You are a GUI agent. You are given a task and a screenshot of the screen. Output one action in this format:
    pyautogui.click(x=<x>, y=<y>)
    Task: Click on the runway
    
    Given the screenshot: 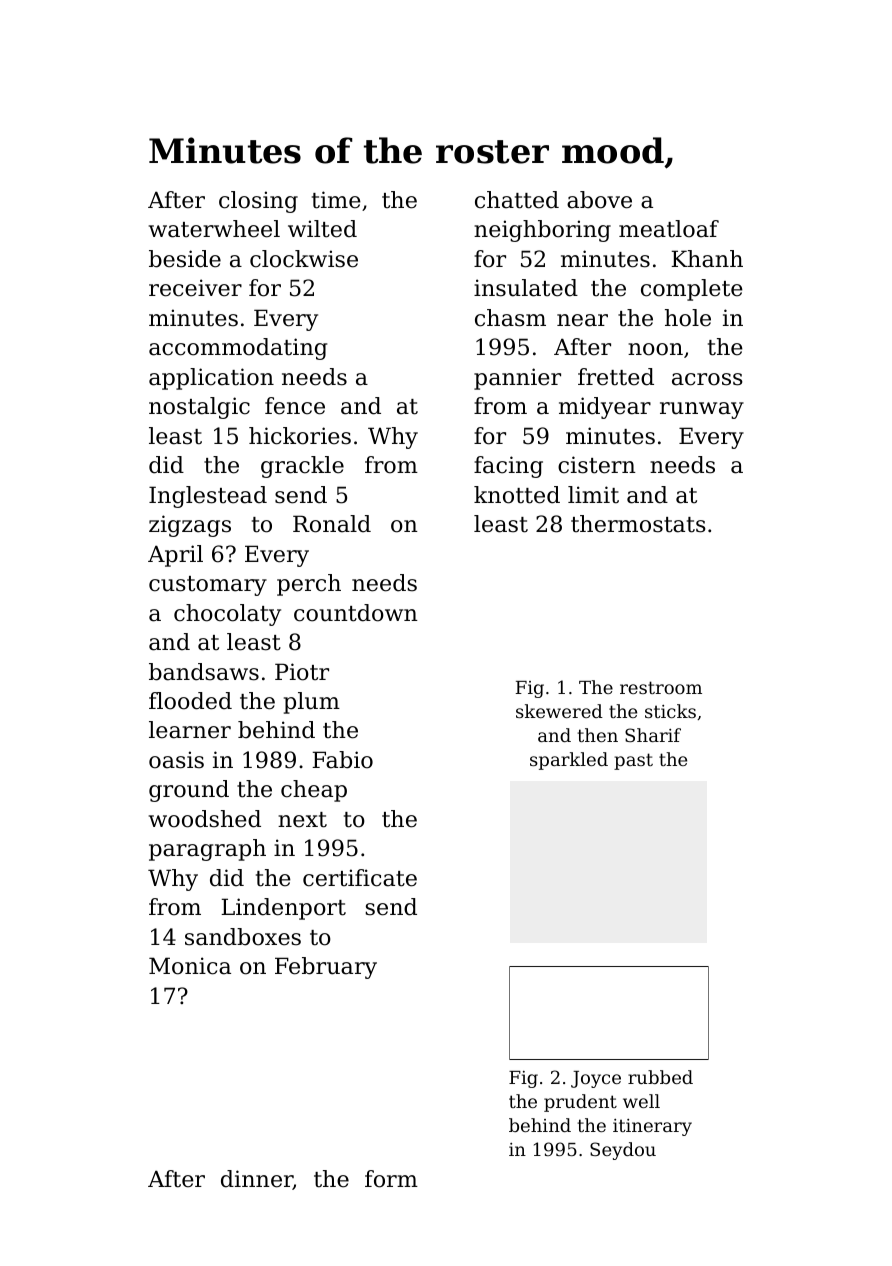 What is the action you would take?
    pyautogui.click(x=702, y=410)
